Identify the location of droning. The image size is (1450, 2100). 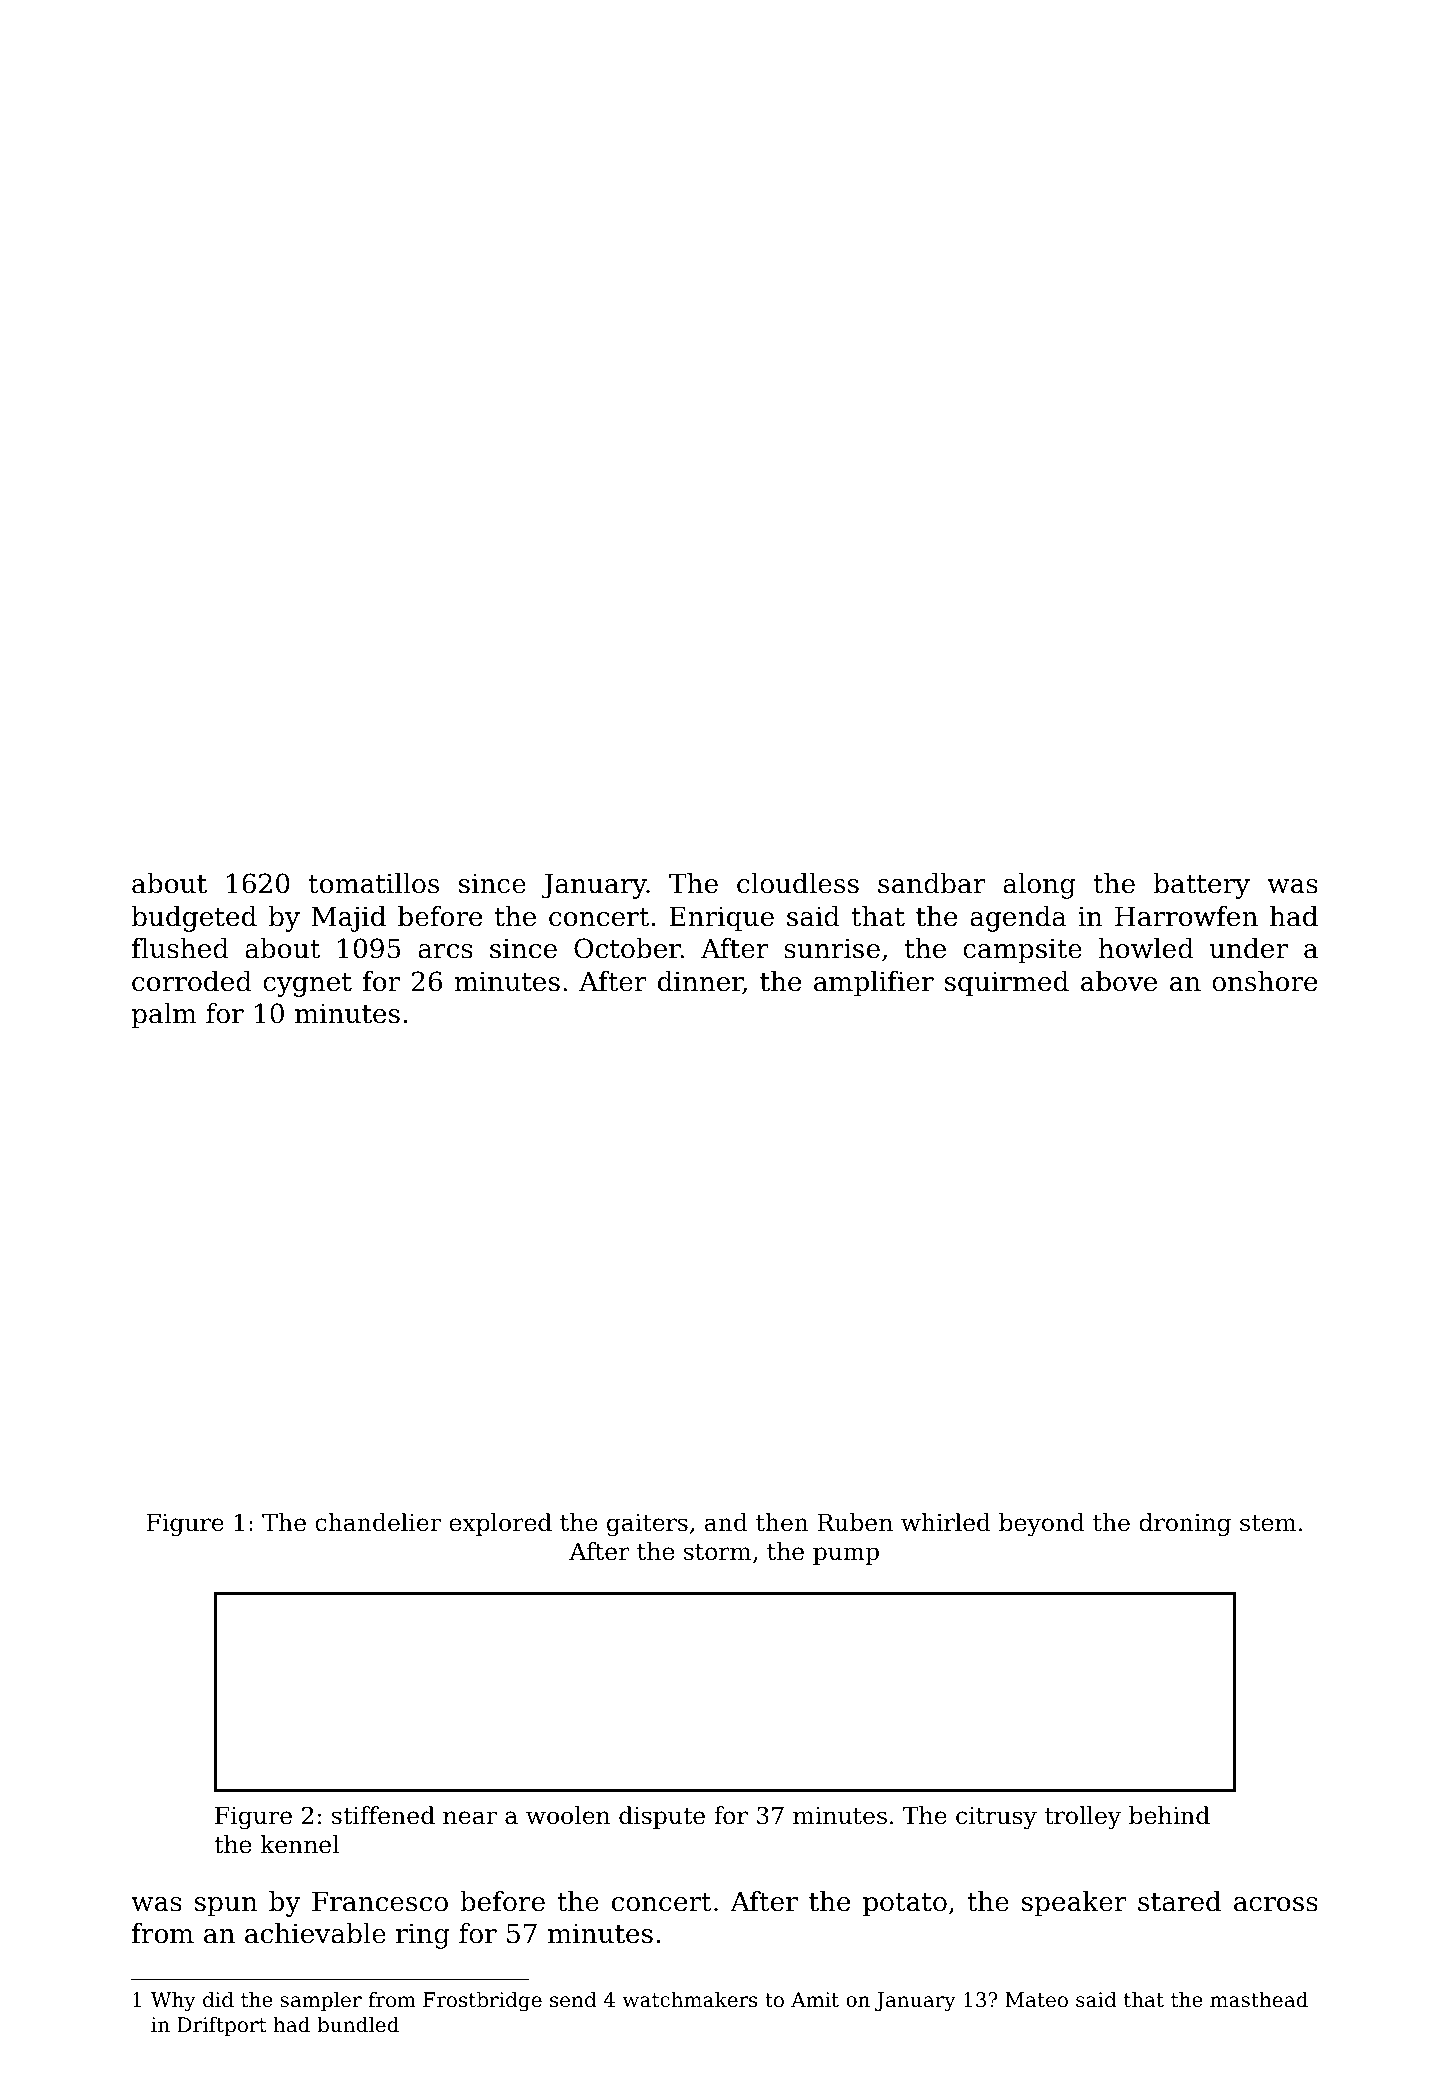
(1185, 1524).
